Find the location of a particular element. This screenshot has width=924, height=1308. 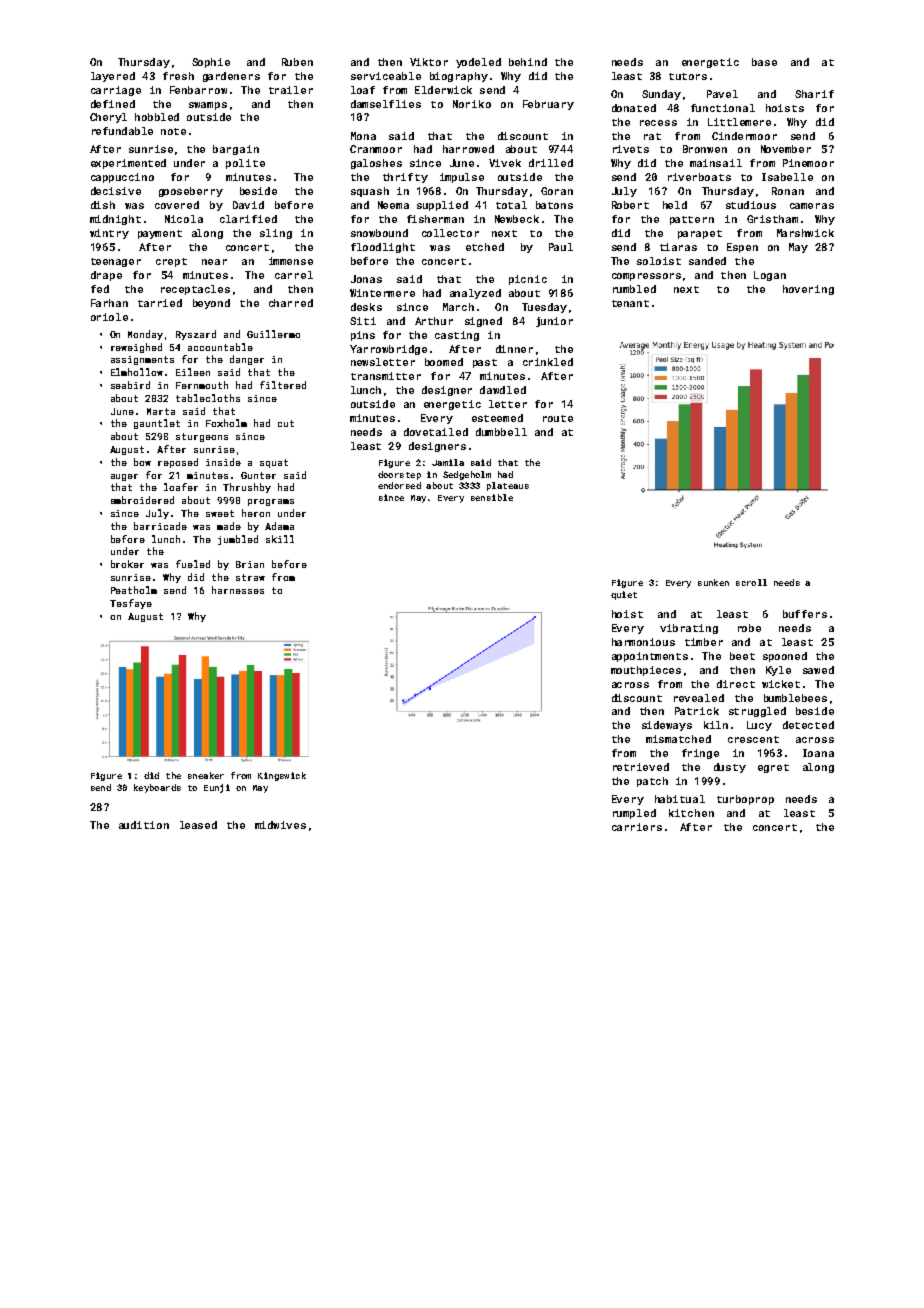

Sharif is located at coordinates (814, 94).
